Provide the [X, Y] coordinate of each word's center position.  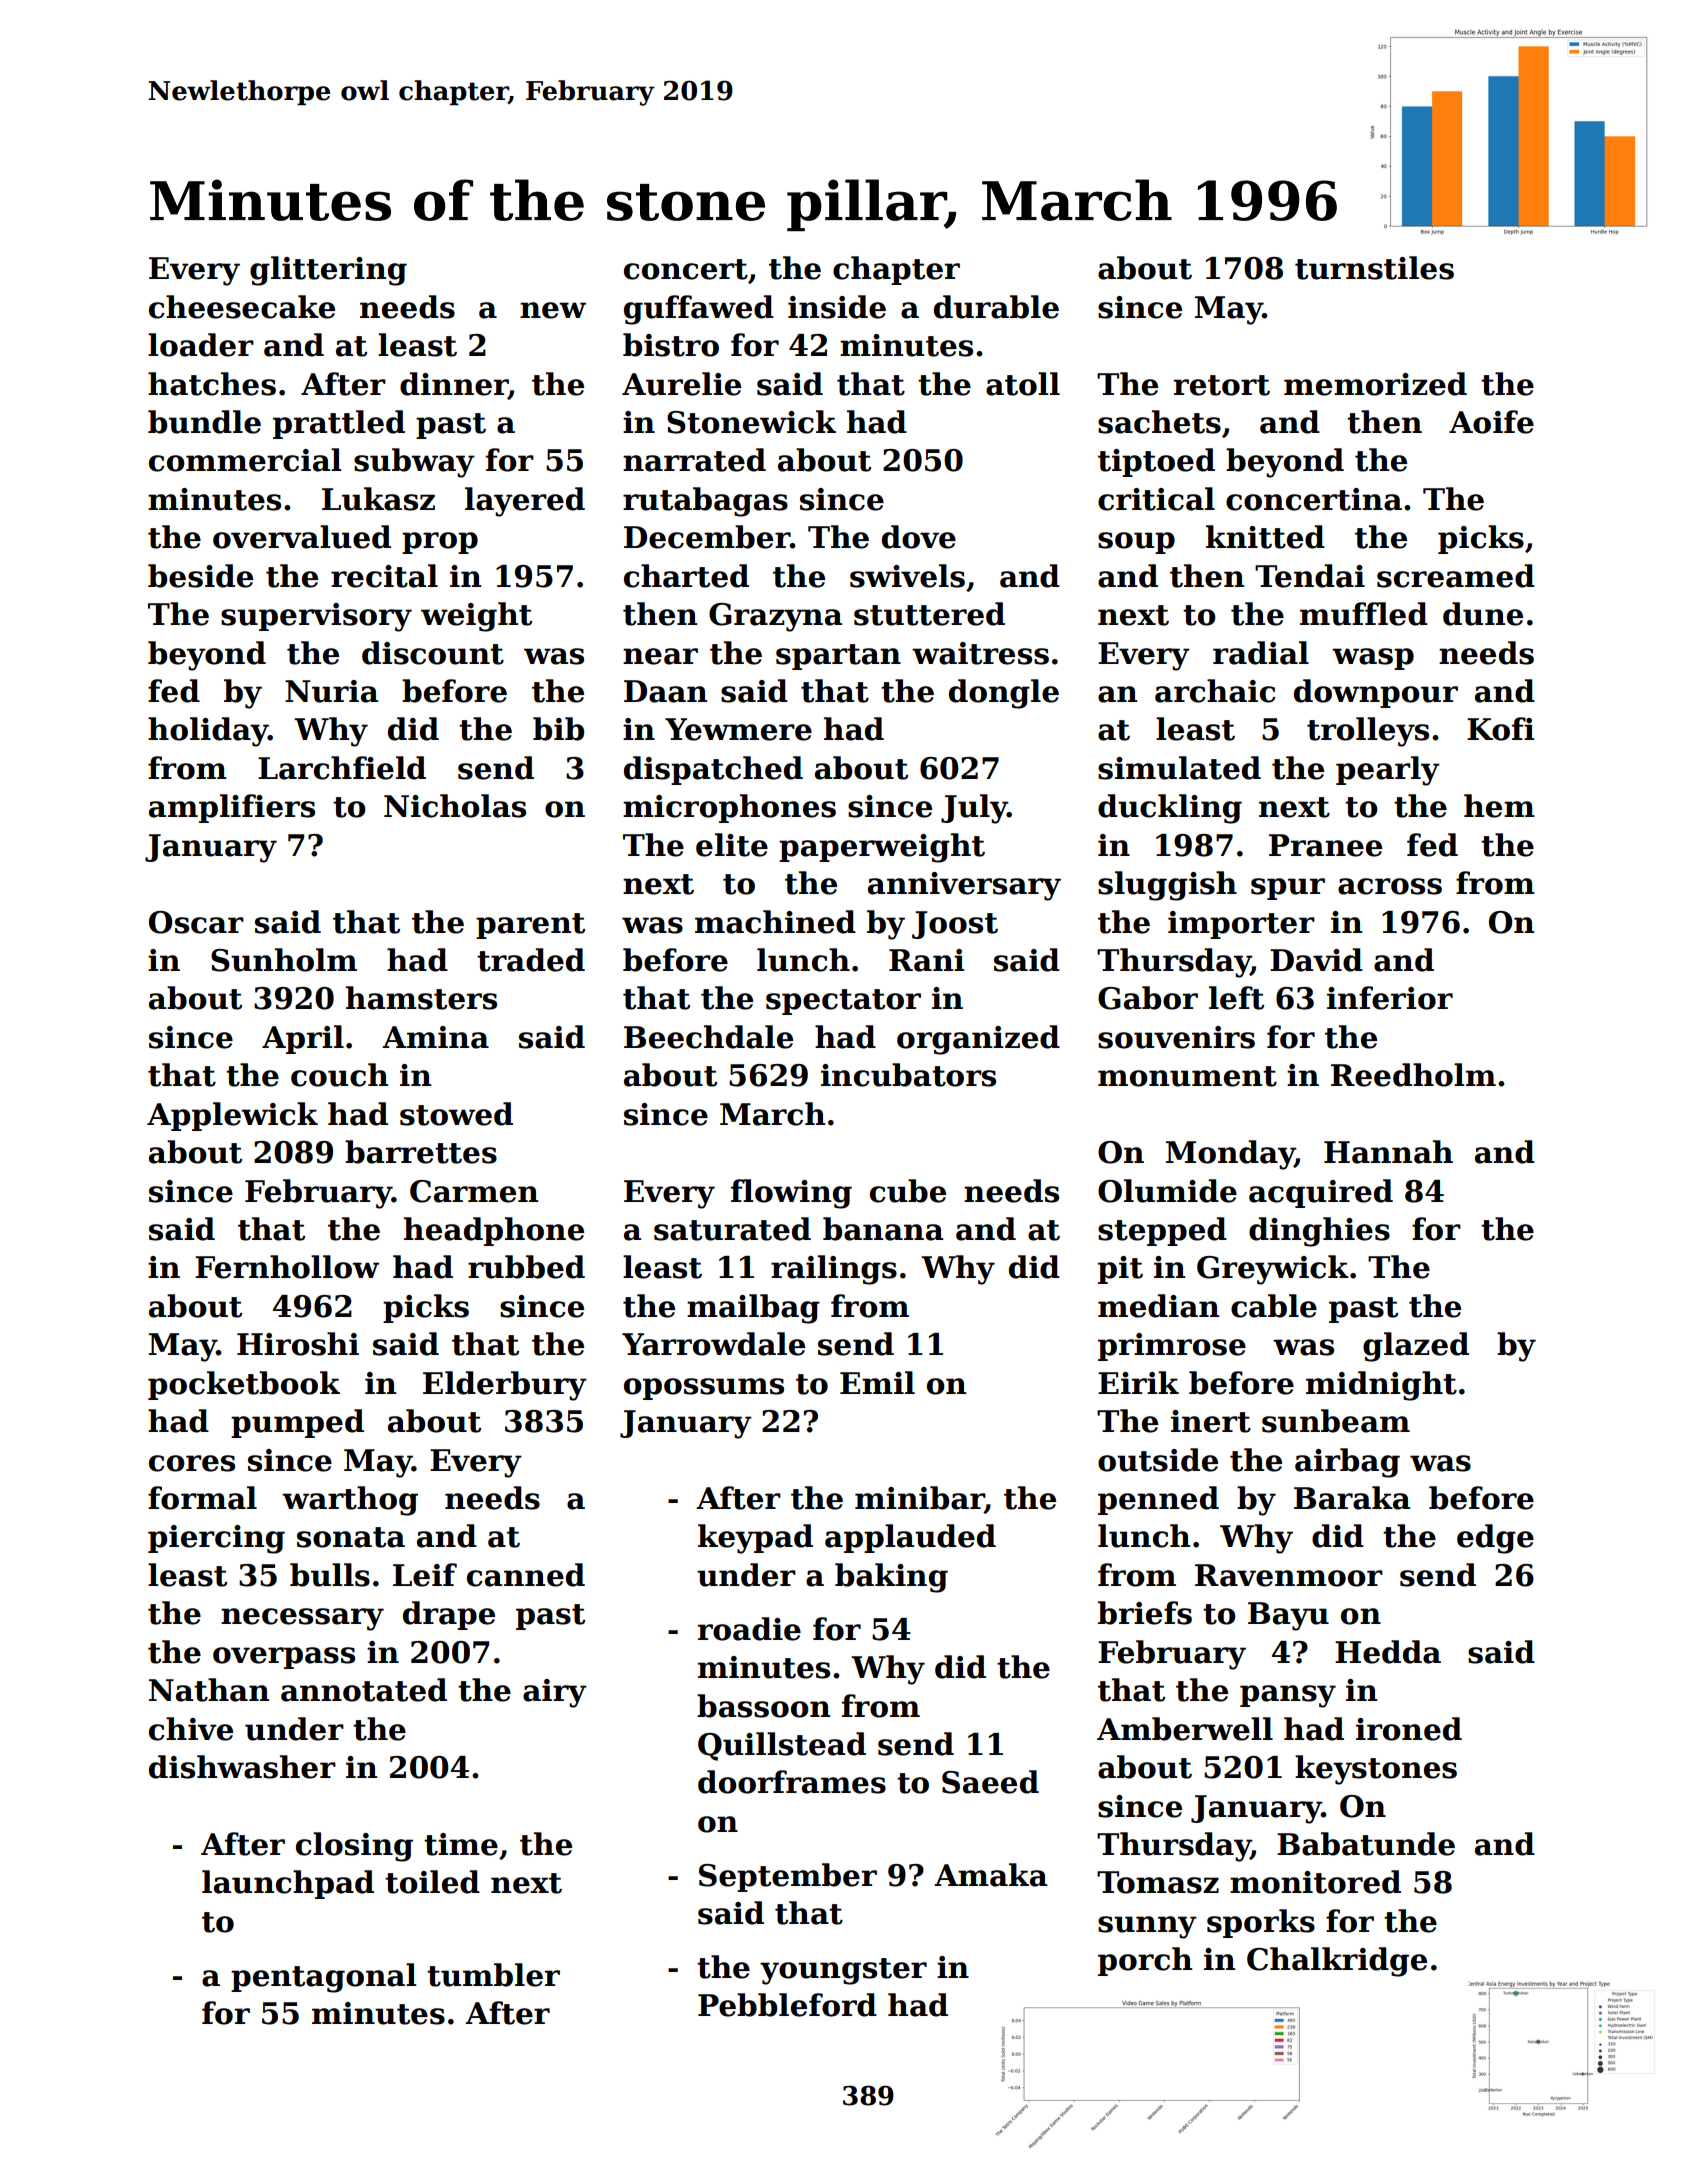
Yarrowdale [713, 1344]
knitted [1265, 537]
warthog [350, 1501]
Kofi [1501, 729]
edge [1495, 1539]
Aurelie [681, 384]
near [660, 656]
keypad [755, 1539]
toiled [432, 1882]
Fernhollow [287, 1267]
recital [384, 576]
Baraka [1352, 1498]
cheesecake [242, 307]
